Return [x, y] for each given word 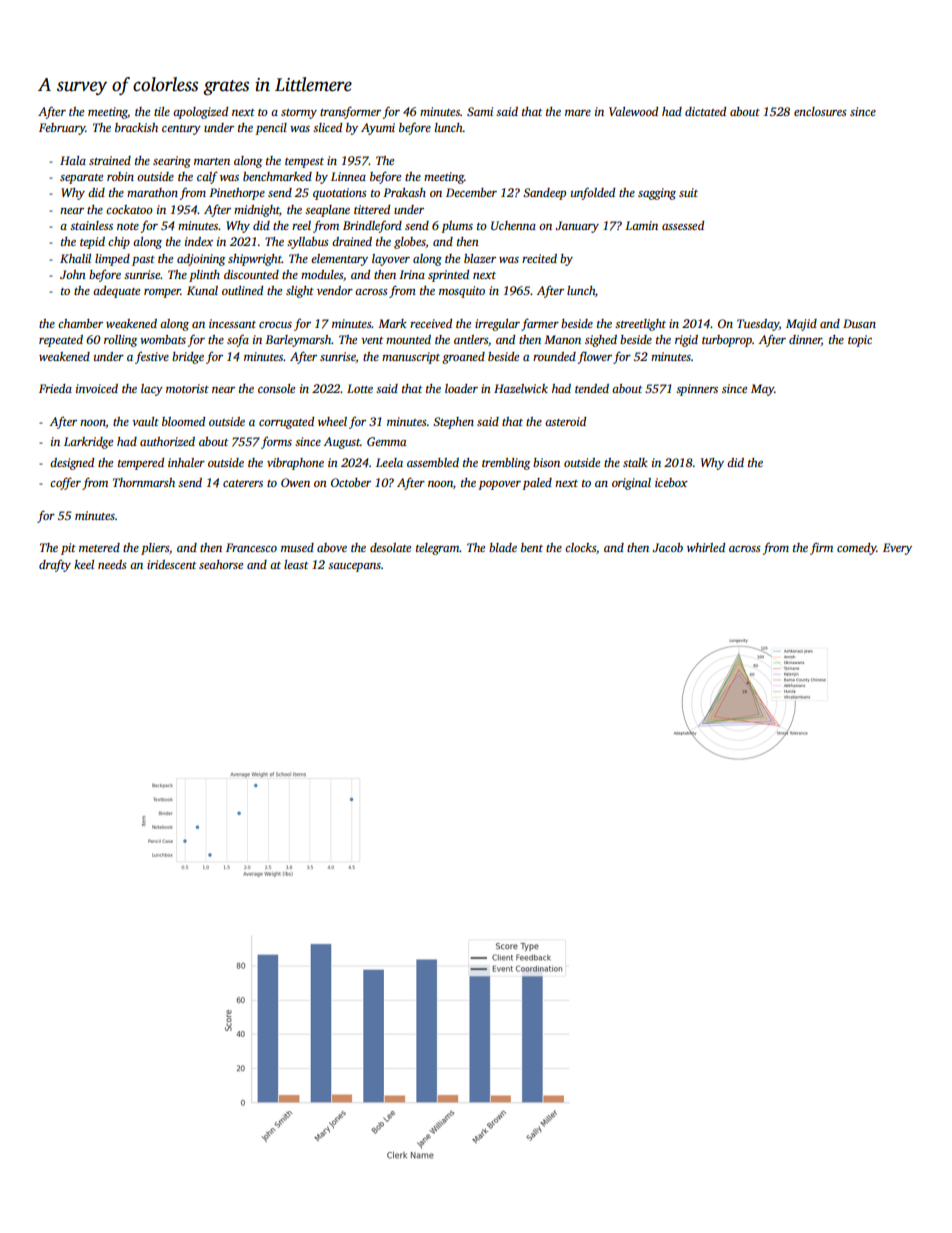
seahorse [221, 564]
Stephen [453, 423]
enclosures [820, 111]
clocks [580, 547]
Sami [480, 111]
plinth [204, 276]
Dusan [859, 323]
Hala [73, 160]
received [431, 323]
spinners [697, 390]
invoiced [97, 388]
